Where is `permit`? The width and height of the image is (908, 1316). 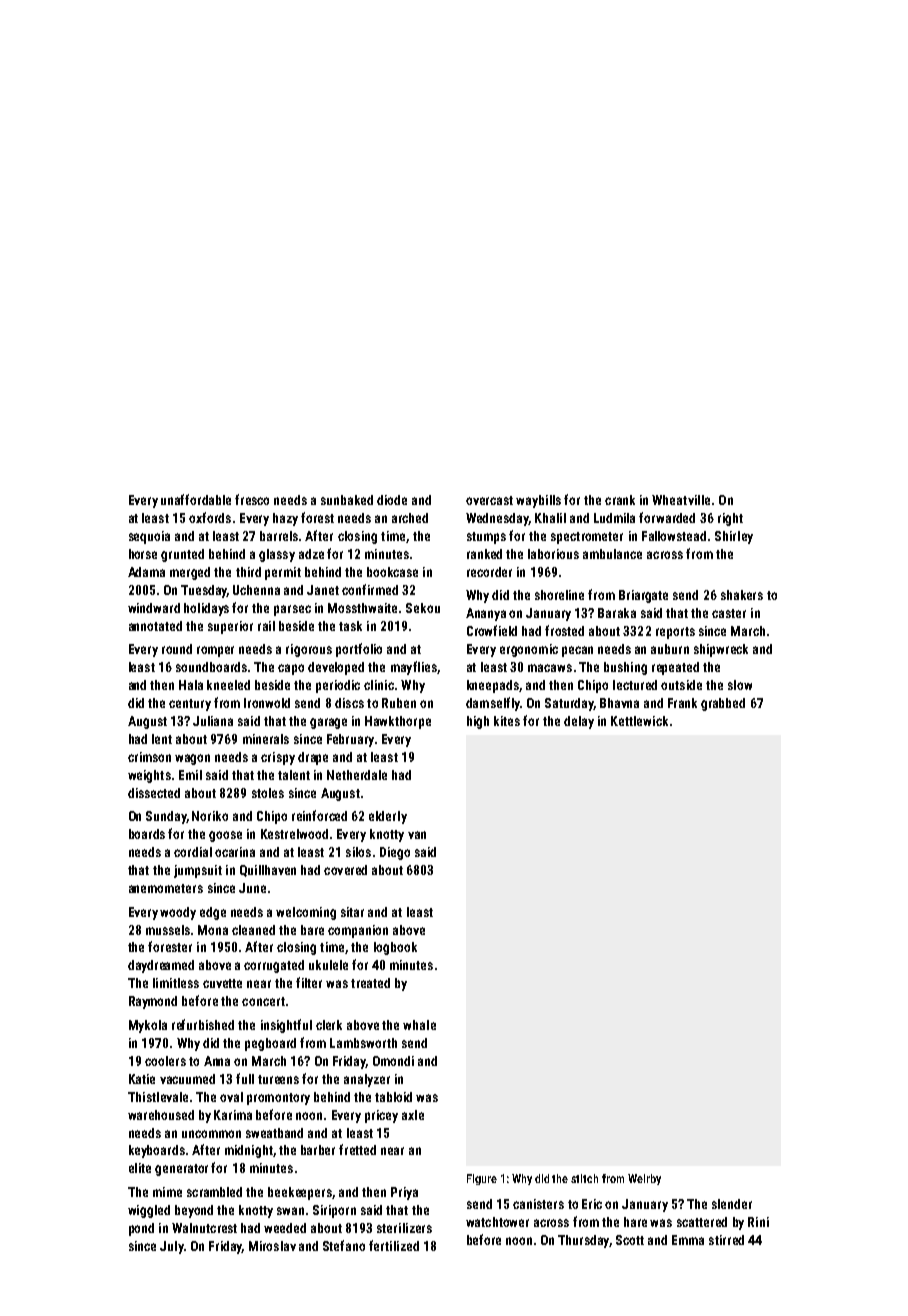 permit is located at coordinates (283, 573).
